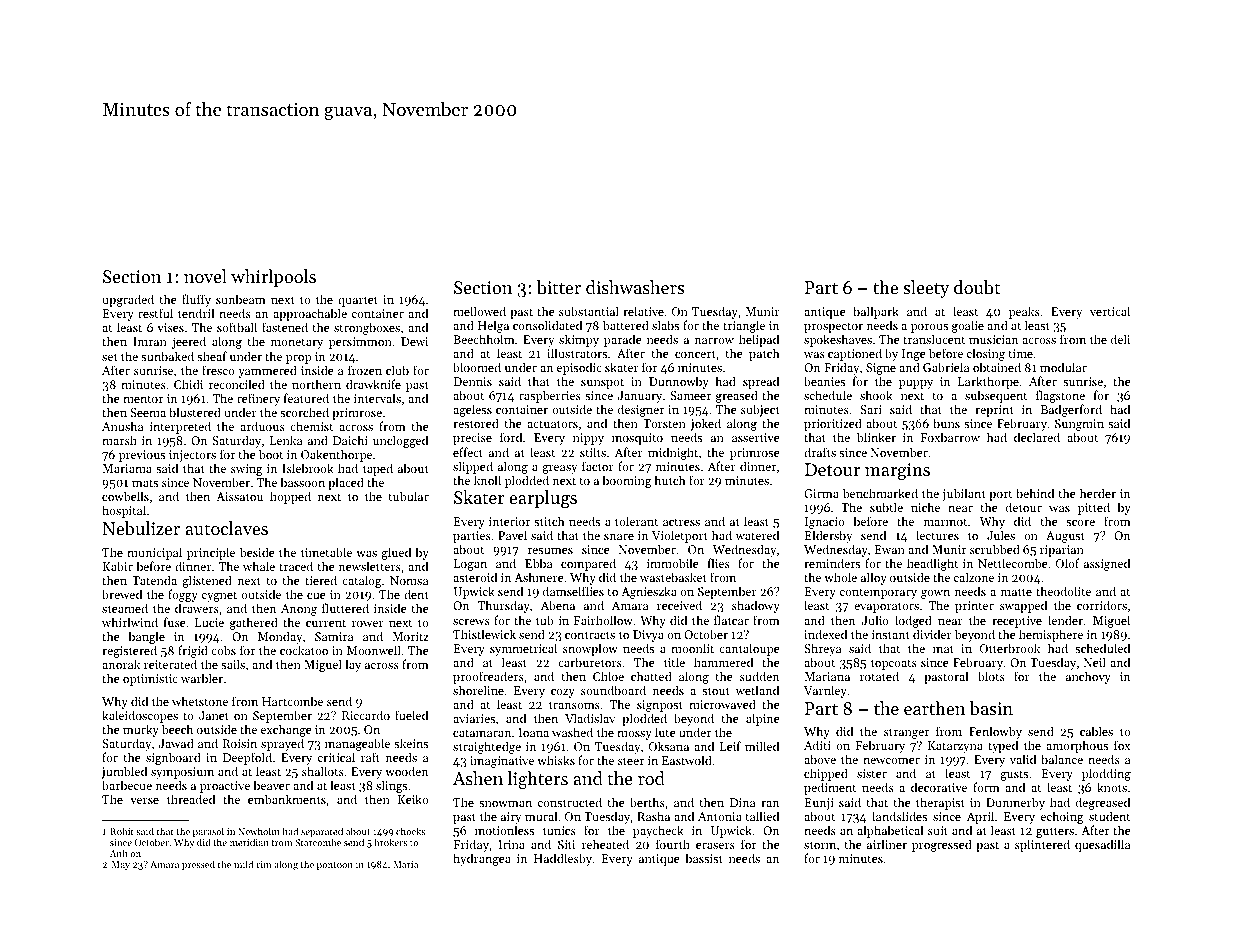  Describe the element at coordinates (541, 816) in the screenshot. I see `mural` at that location.
